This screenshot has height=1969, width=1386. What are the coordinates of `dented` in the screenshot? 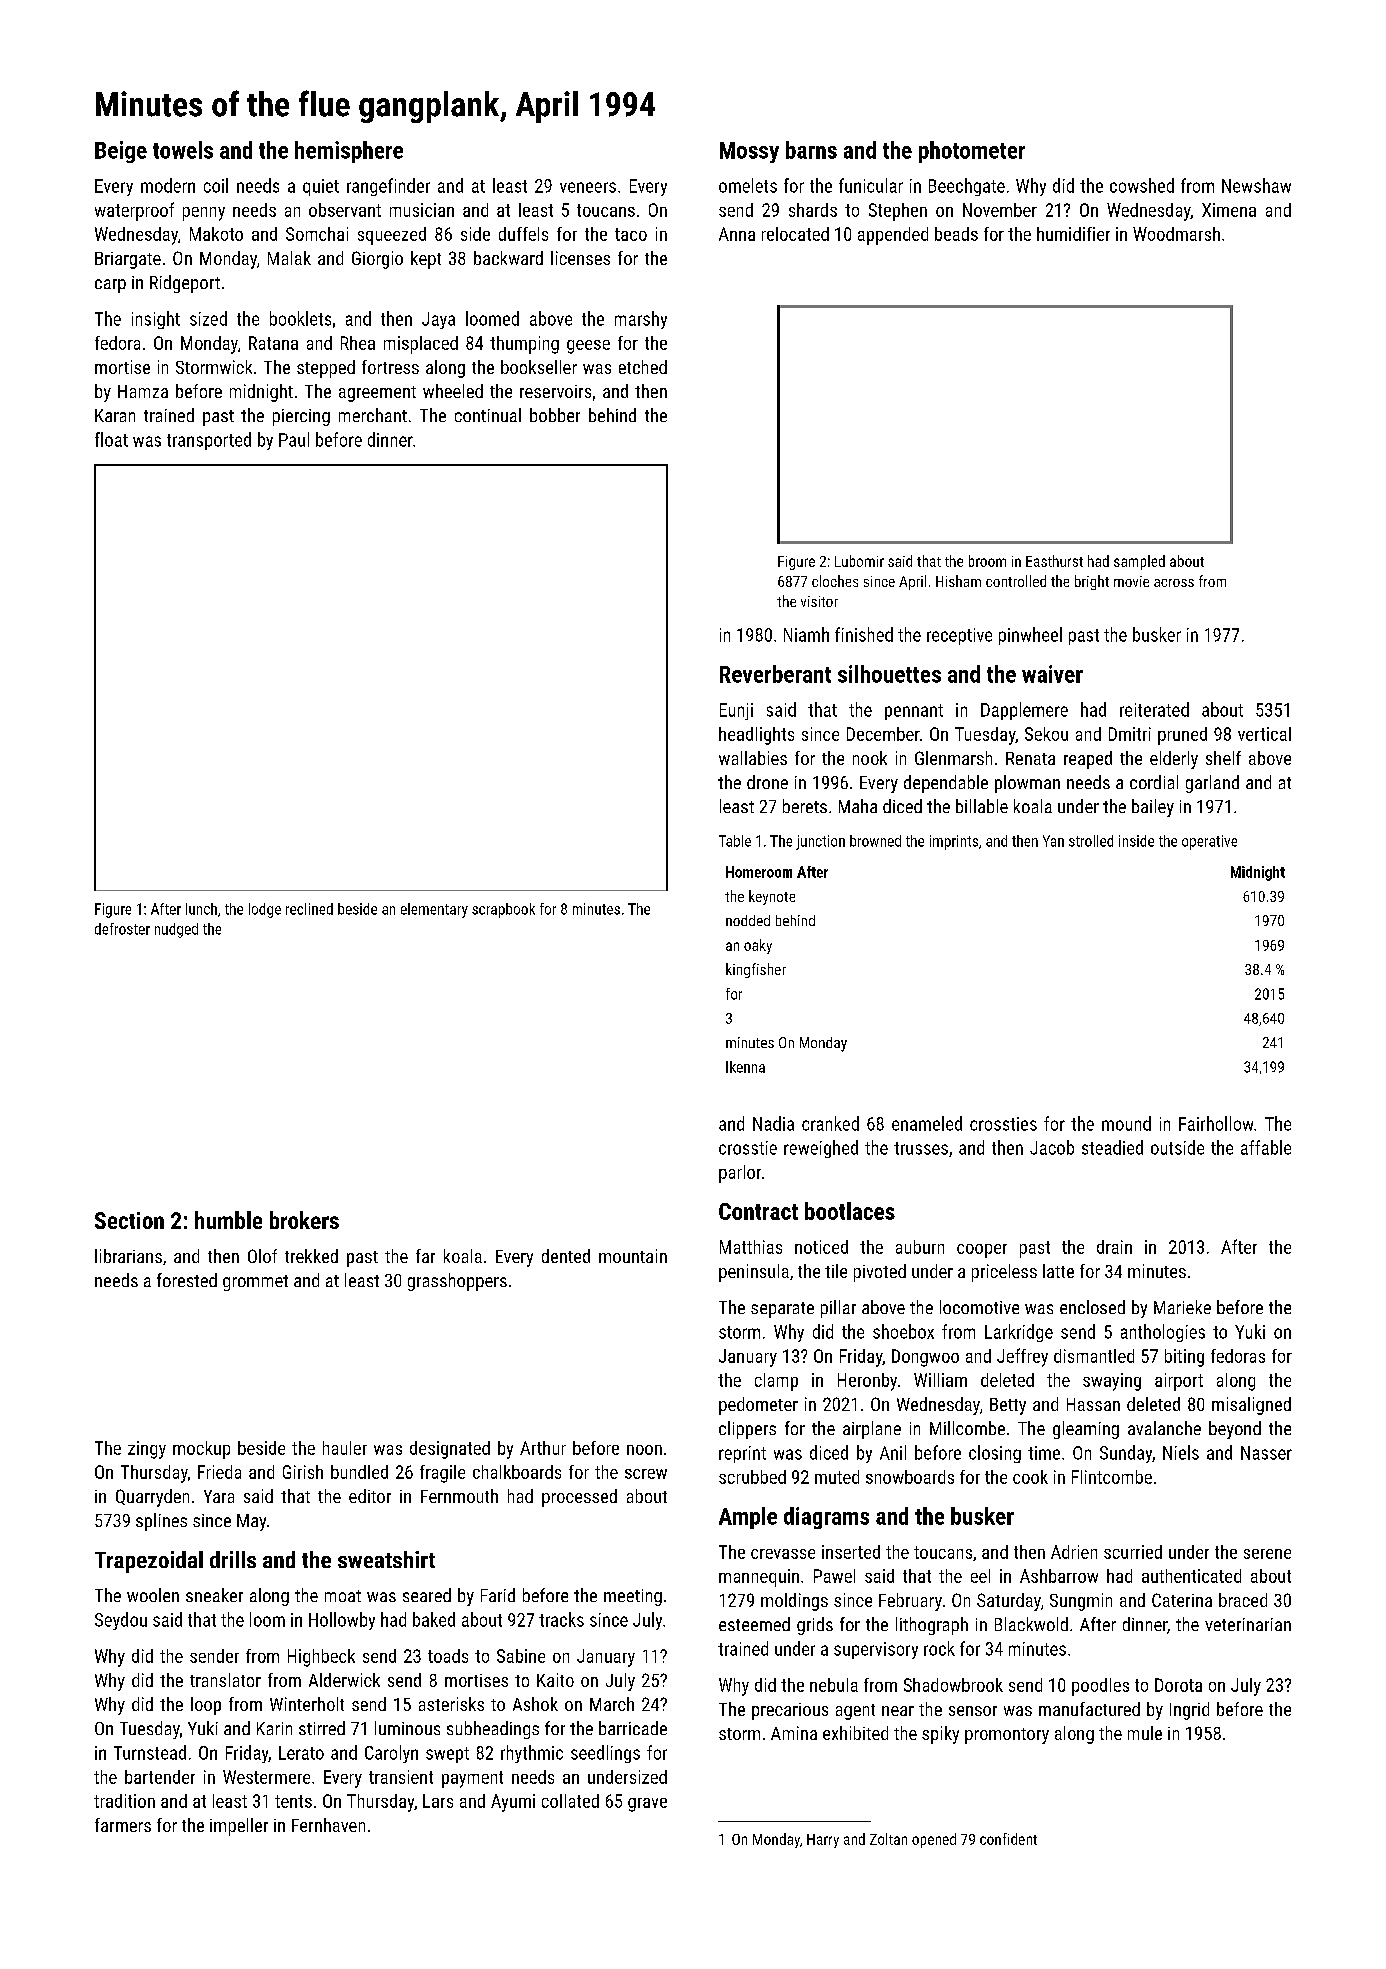 It's located at (566, 1256).
